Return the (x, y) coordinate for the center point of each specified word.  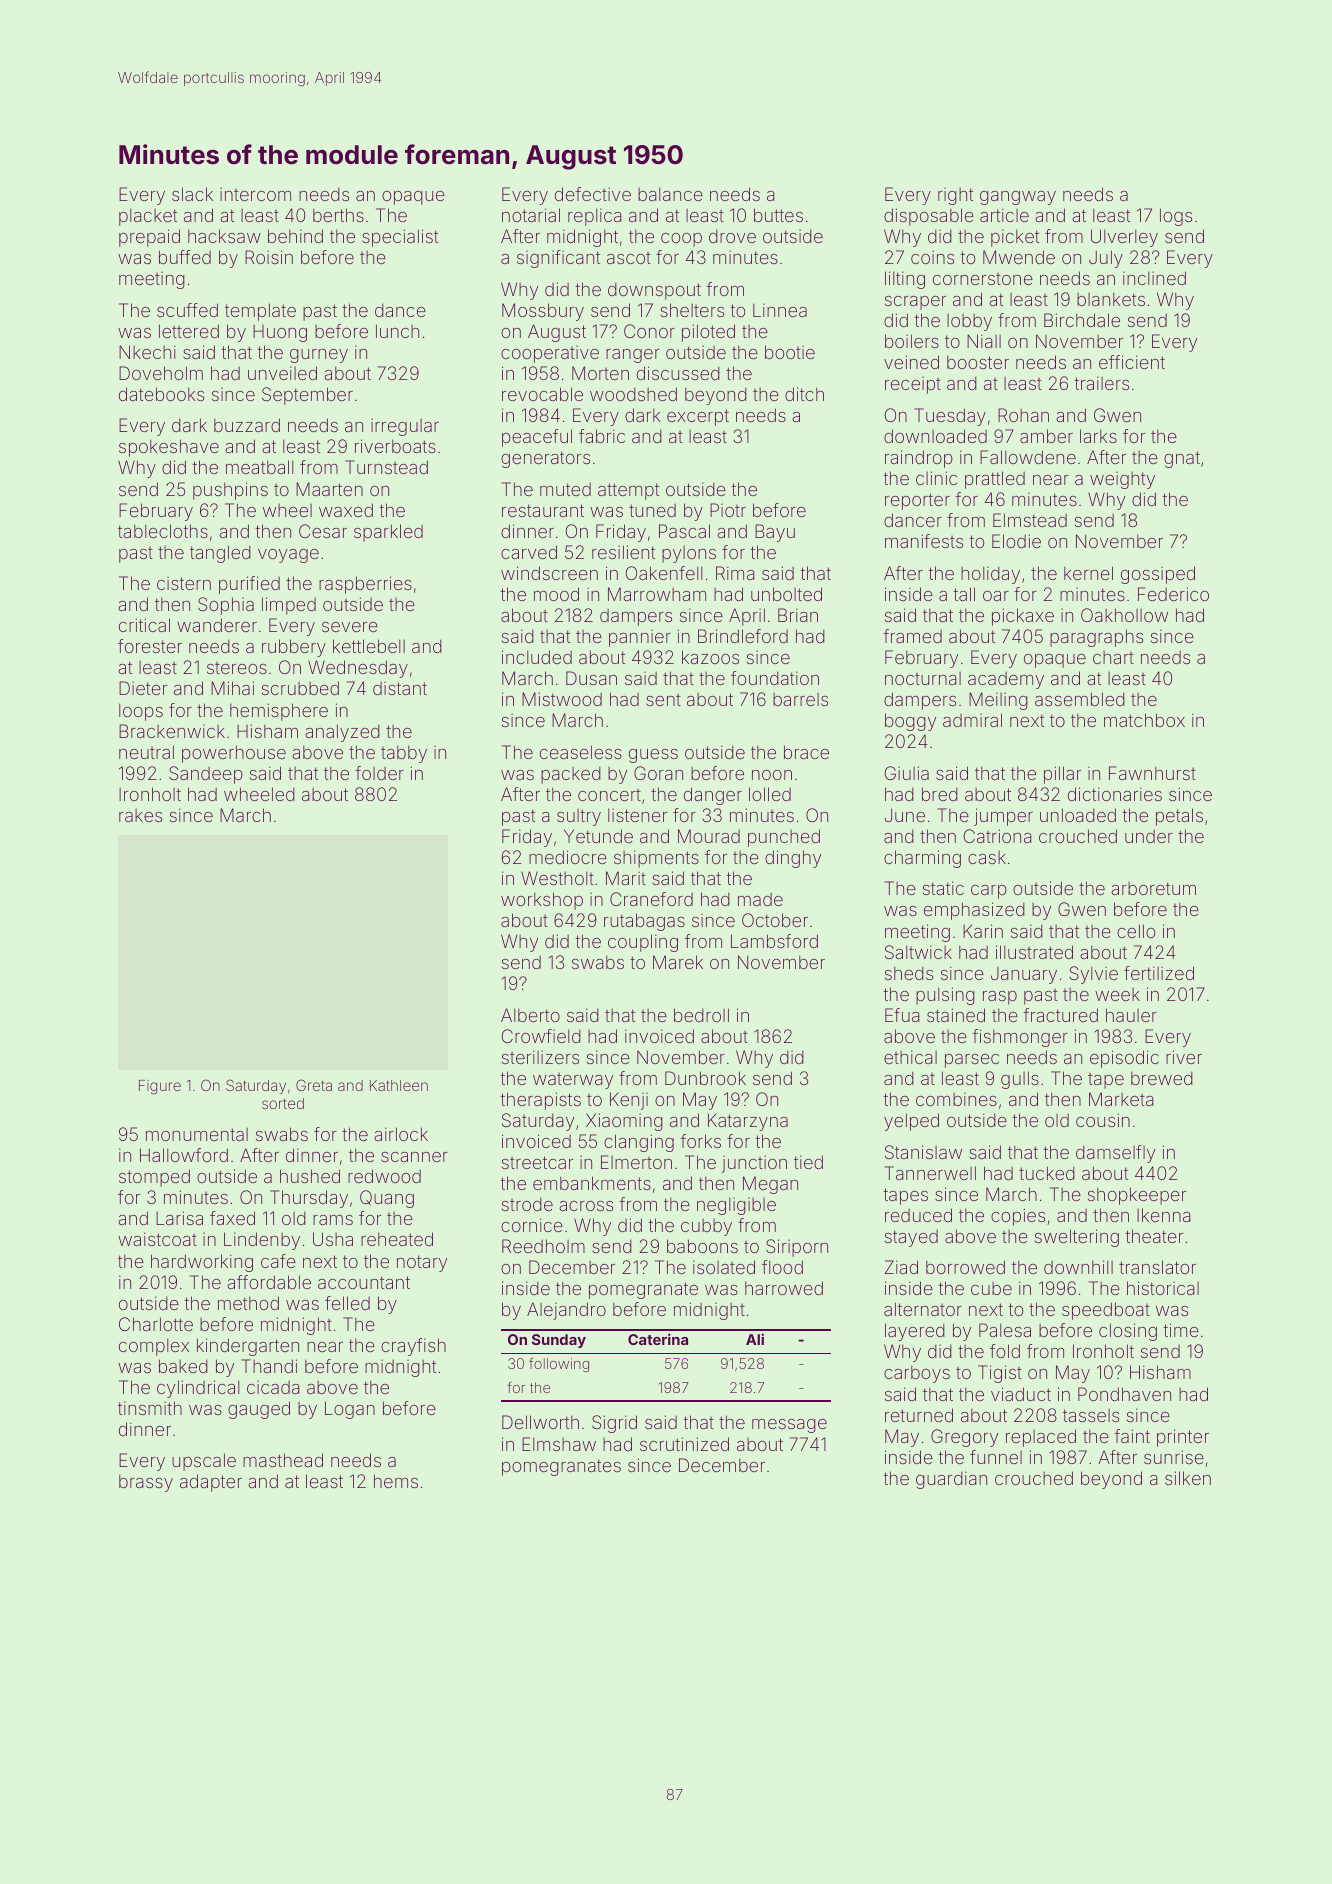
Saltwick (918, 952)
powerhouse (234, 754)
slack (192, 194)
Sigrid (614, 1424)
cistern (184, 583)
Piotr (728, 510)
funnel (996, 1457)
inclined (1154, 278)
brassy (146, 1483)
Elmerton (636, 1162)
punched (784, 838)
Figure (160, 1087)
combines (956, 1099)
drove (732, 236)
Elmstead (1030, 520)
